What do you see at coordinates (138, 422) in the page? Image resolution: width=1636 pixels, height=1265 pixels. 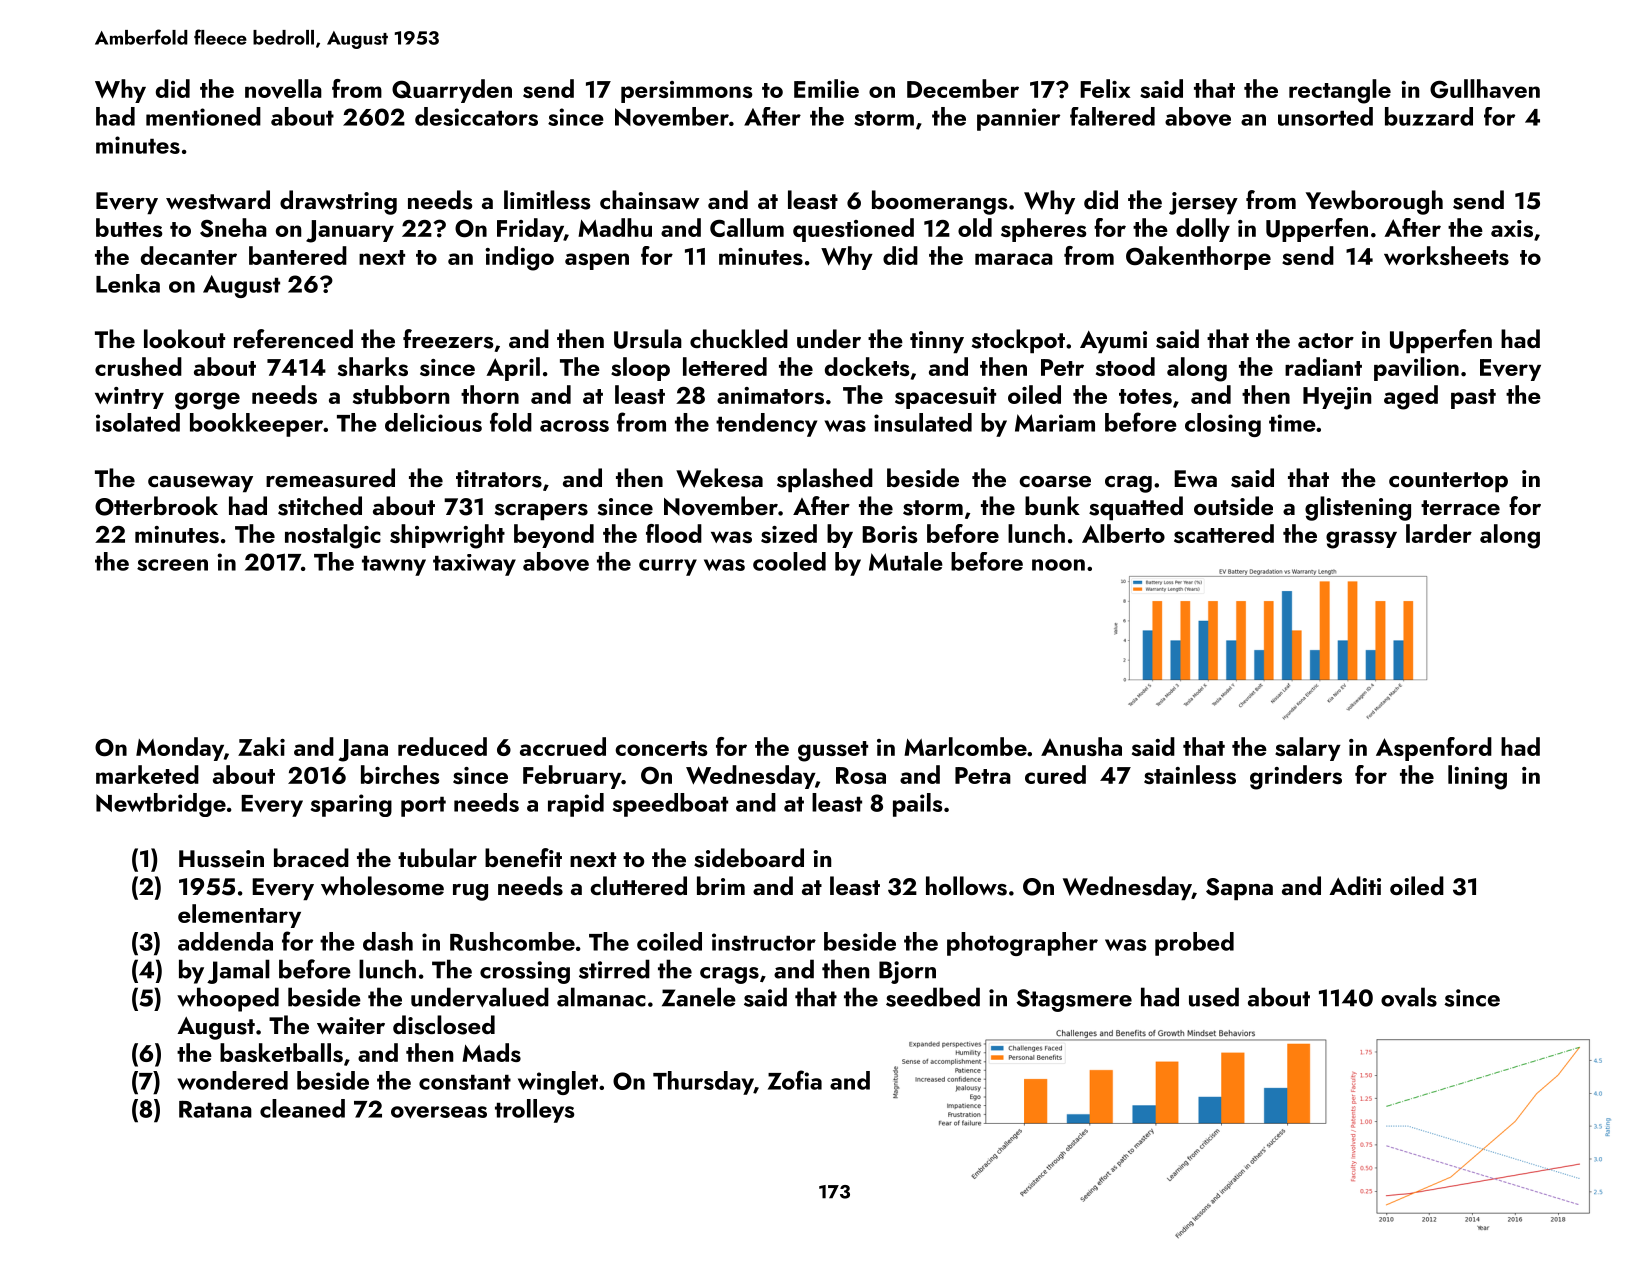 I see `isolated` at bounding box center [138, 422].
